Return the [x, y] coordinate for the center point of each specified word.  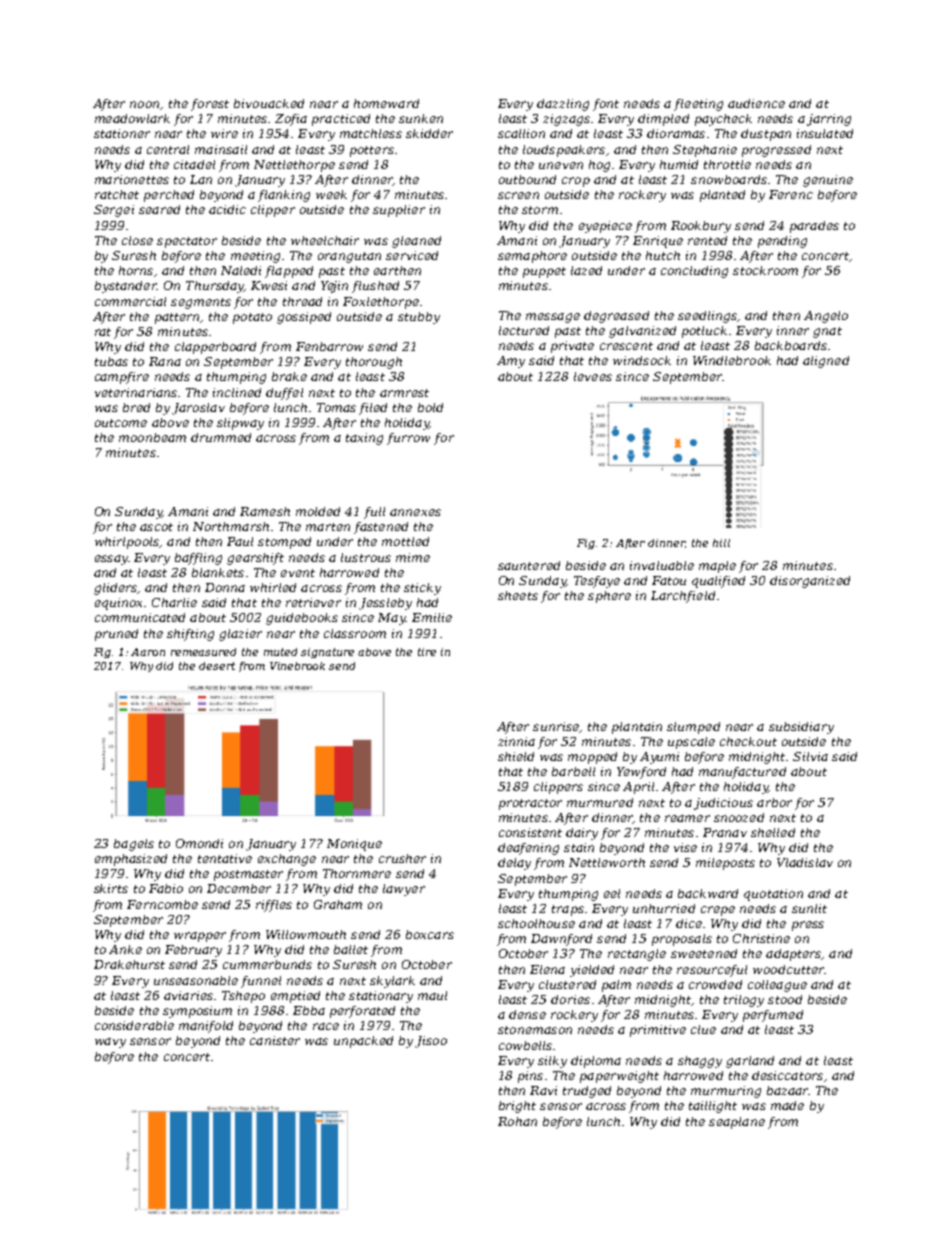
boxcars [430, 934]
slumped [693, 728]
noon [144, 104]
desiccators [787, 1075]
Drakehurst [129, 964]
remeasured [203, 652]
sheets [518, 595]
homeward [386, 103]
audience [756, 103]
